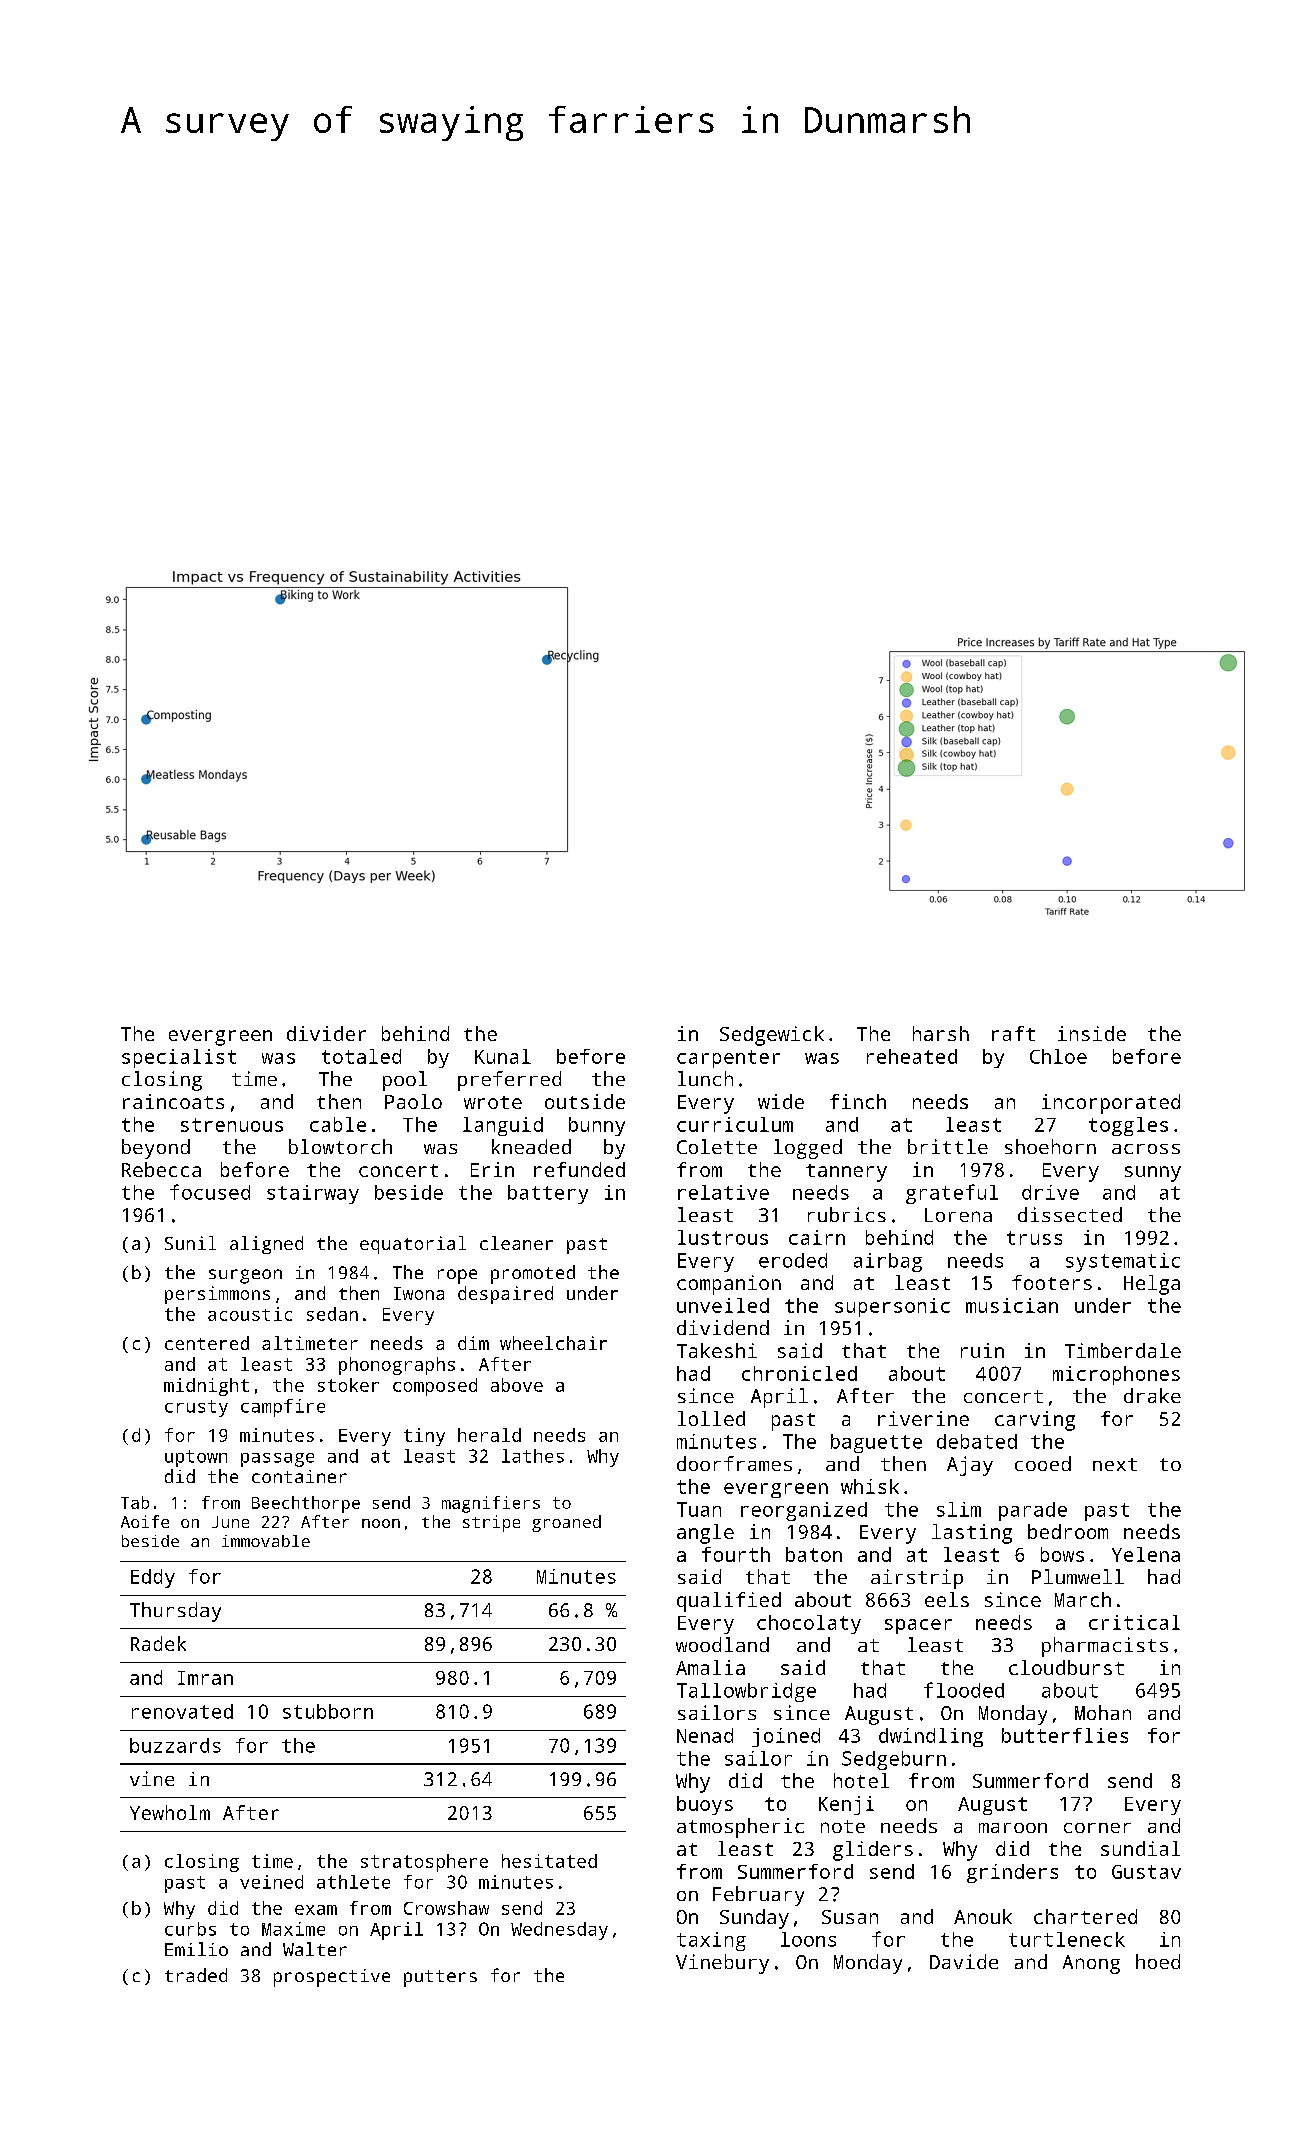 This page has height=2145, width=1302. I want to click on Sedgewick, so click(772, 1036).
